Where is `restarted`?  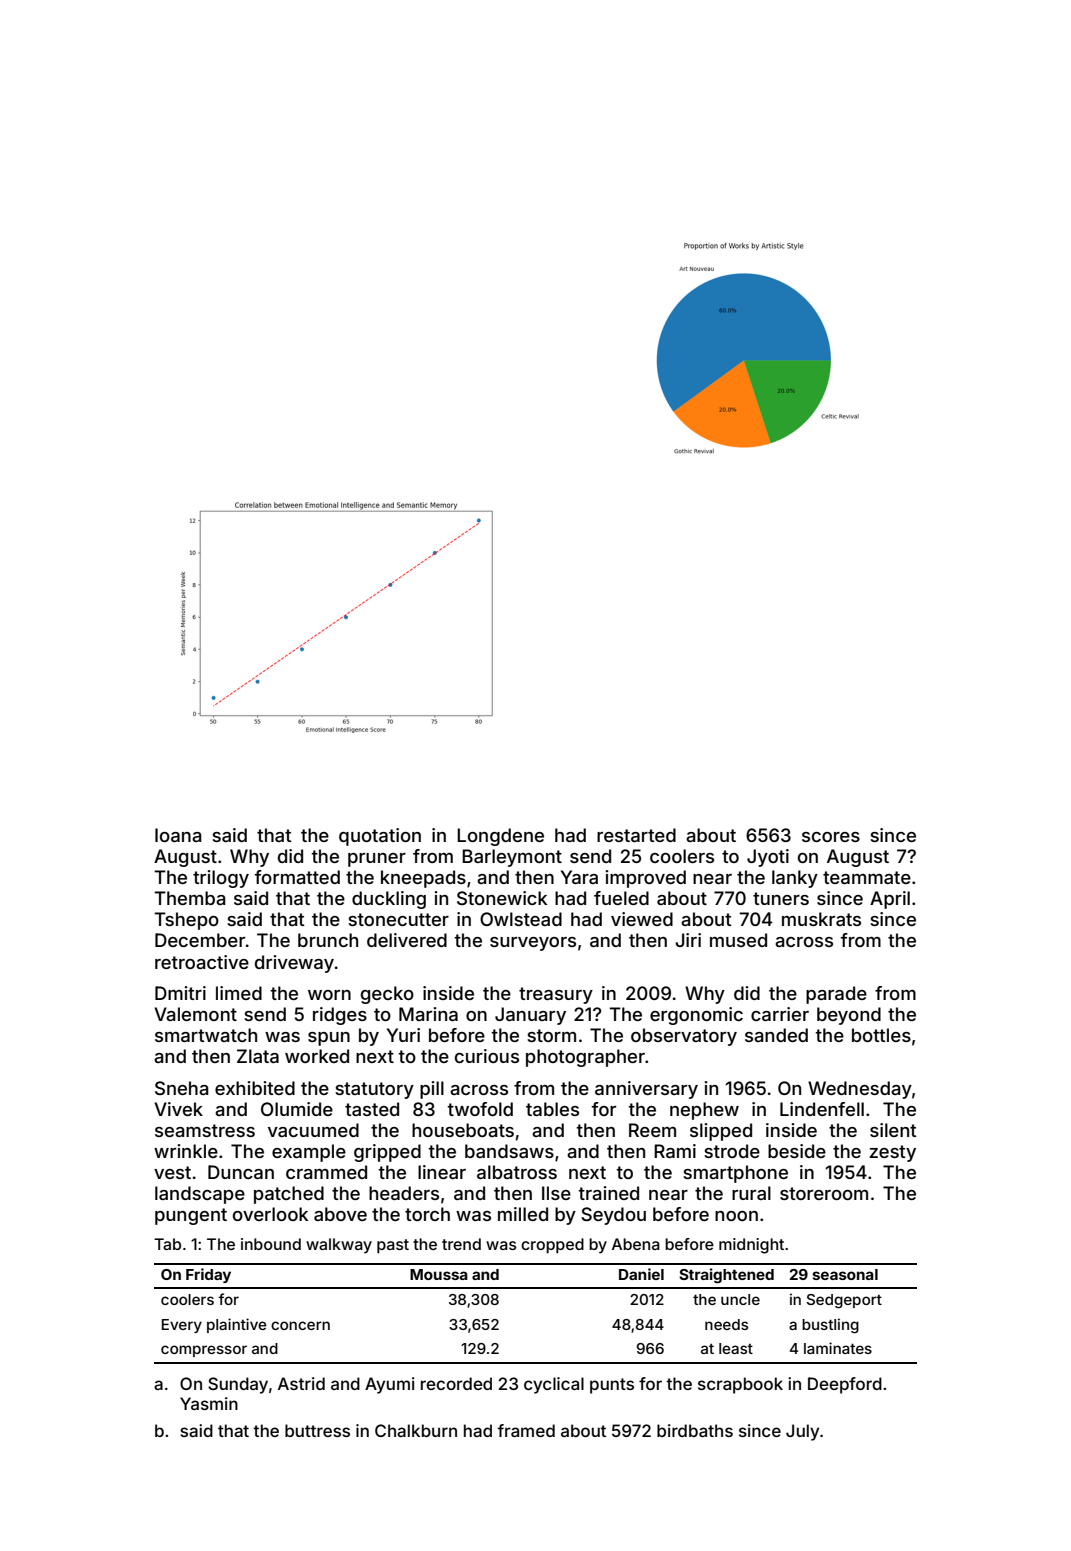
restarted is located at coordinates (636, 835).
